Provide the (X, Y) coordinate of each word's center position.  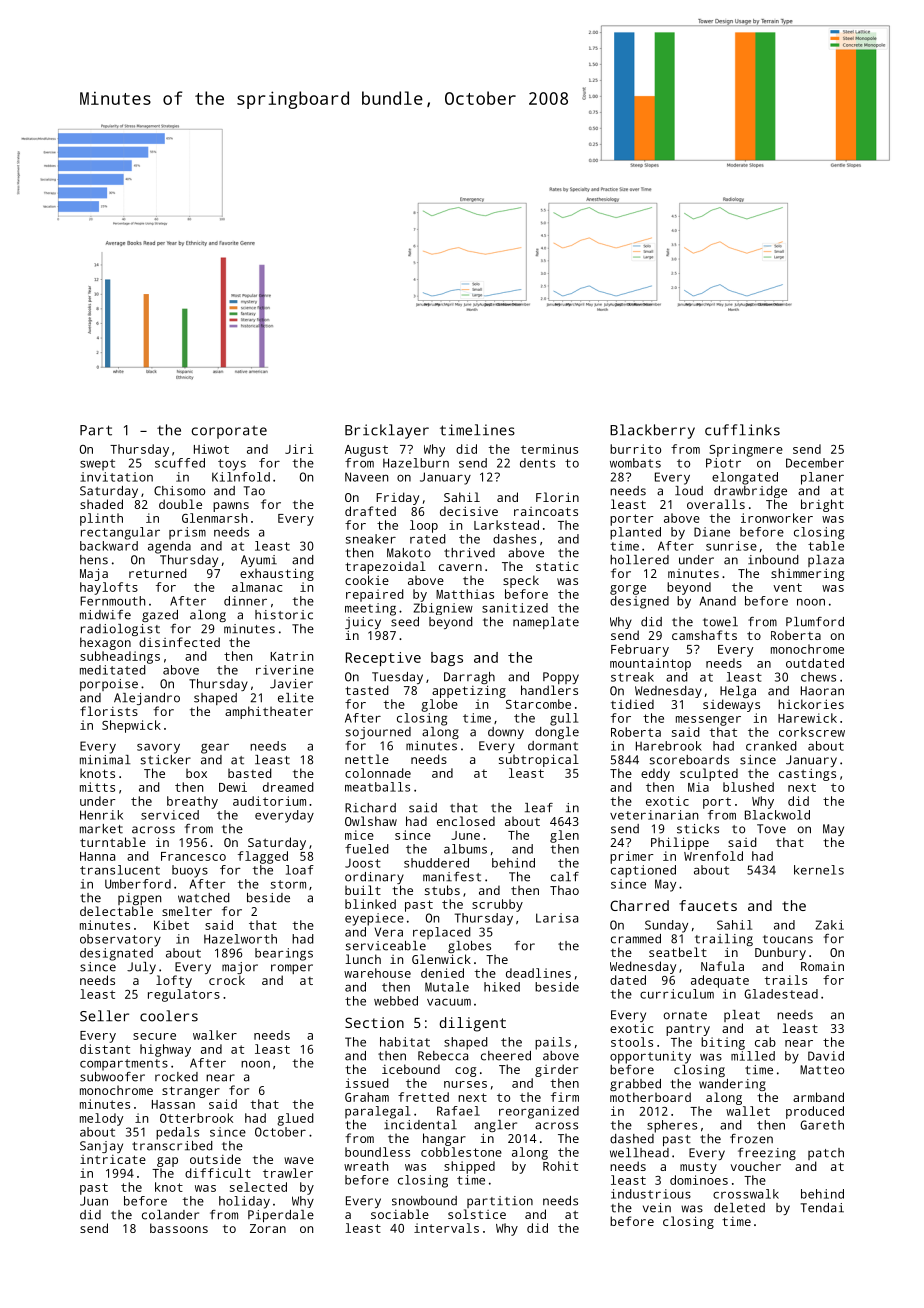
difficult (218, 1173)
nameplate (546, 623)
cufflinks (742, 430)
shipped (469, 1167)
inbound (773, 560)
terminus (549, 449)
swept (97, 465)
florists (109, 711)
